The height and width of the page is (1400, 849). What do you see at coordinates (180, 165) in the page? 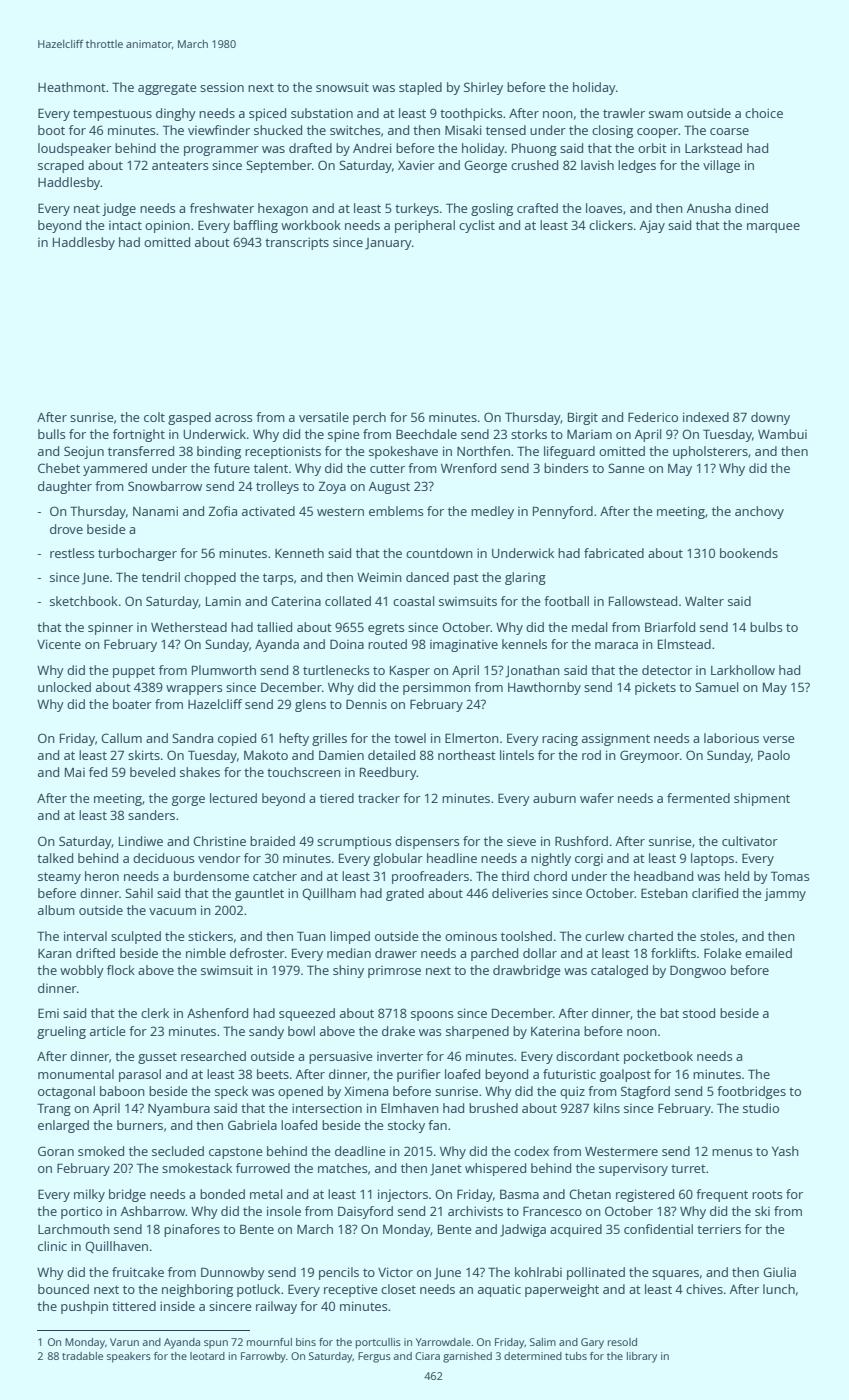
I see `anteaters` at bounding box center [180, 165].
